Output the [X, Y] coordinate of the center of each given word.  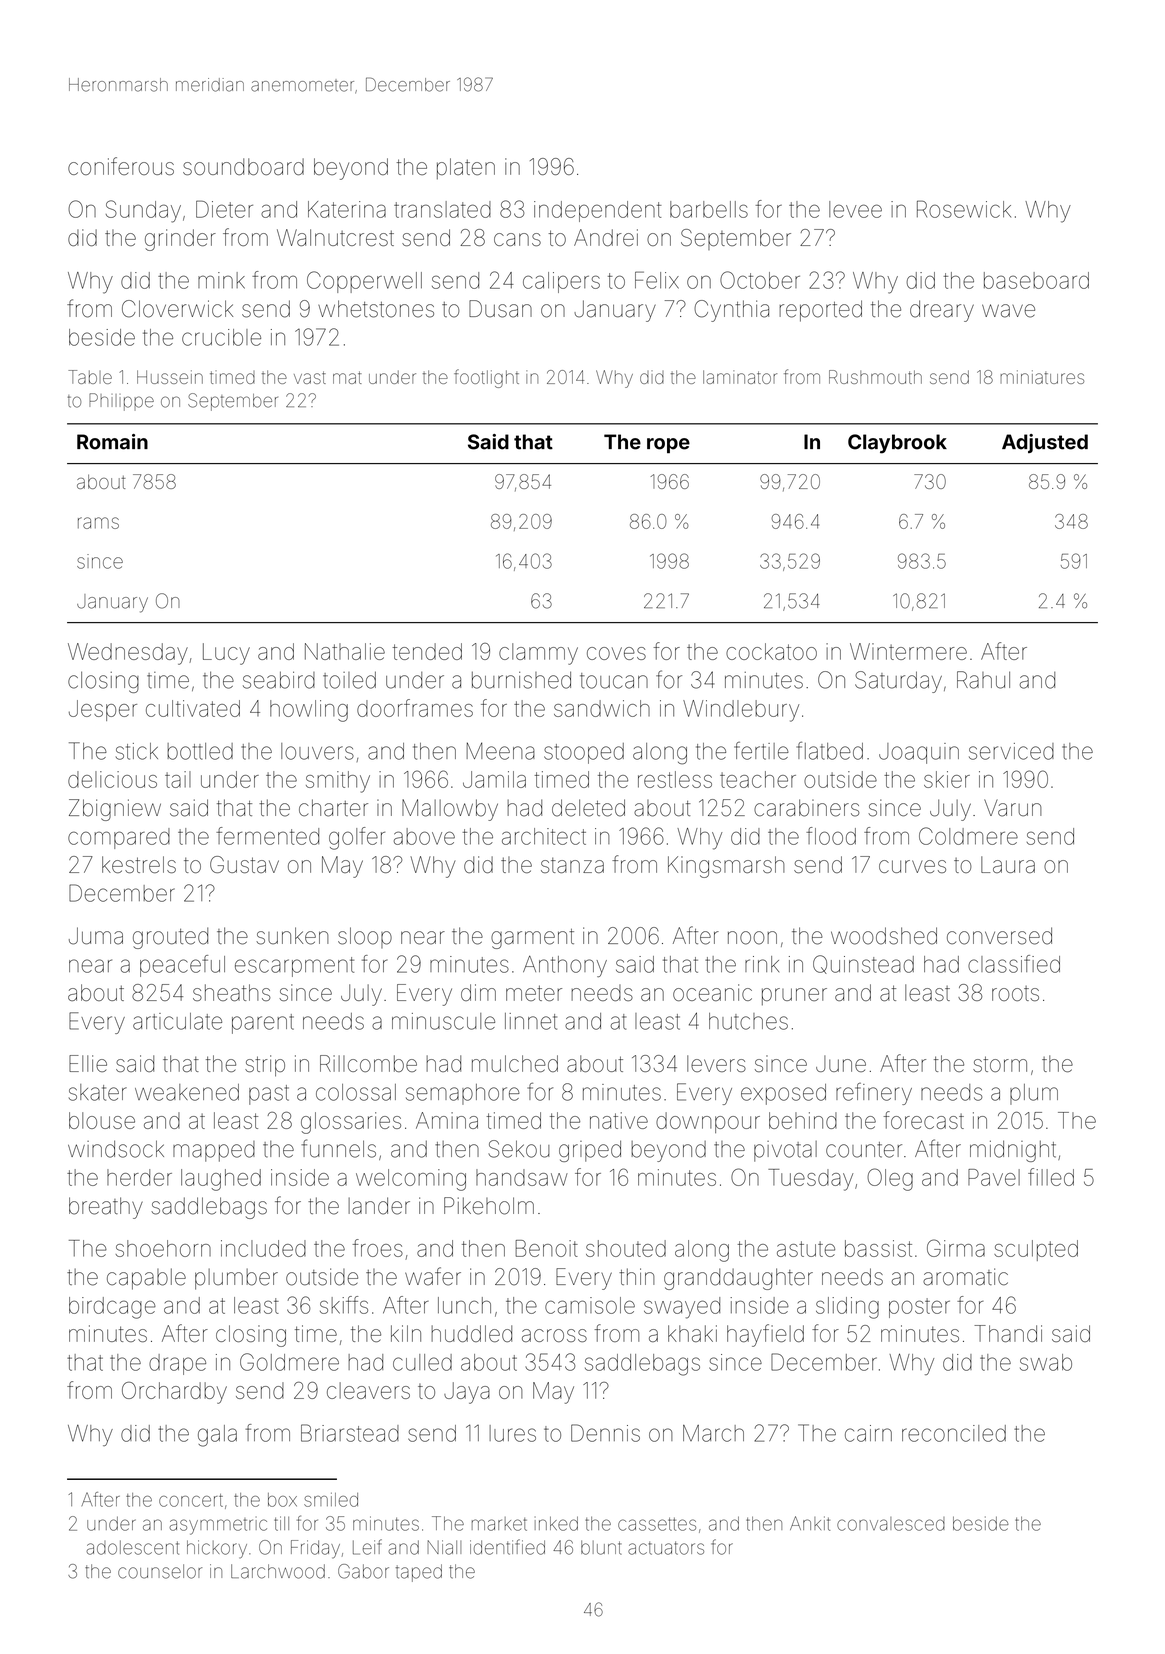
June [841, 1063]
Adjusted [1045, 443]
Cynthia [731, 311]
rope [668, 445]
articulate [177, 1021]
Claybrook [897, 444]
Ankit [810, 1523]
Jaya [467, 1393]
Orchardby [174, 1393]
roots [1015, 993]
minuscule [443, 1021]
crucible [221, 337]
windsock [116, 1149]
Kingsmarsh [726, 867]
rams [98, 523]
